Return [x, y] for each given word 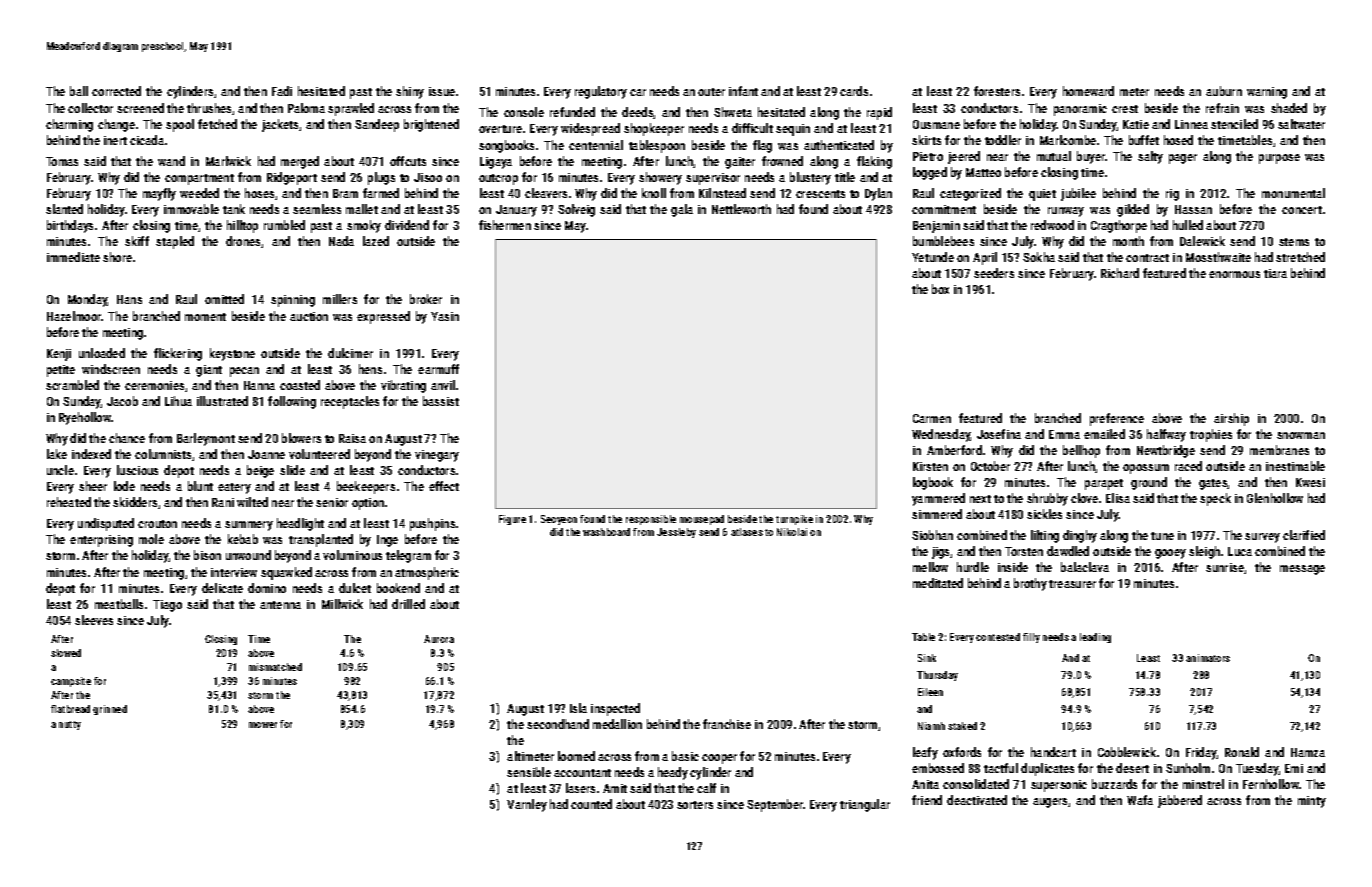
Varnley [527, 805]
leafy [925, 753]
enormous [1234, 274]
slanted [64, 209]
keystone [232, 354]
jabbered [1180, 801]
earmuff [438, 369]
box [940, 289]
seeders [994, 273]
